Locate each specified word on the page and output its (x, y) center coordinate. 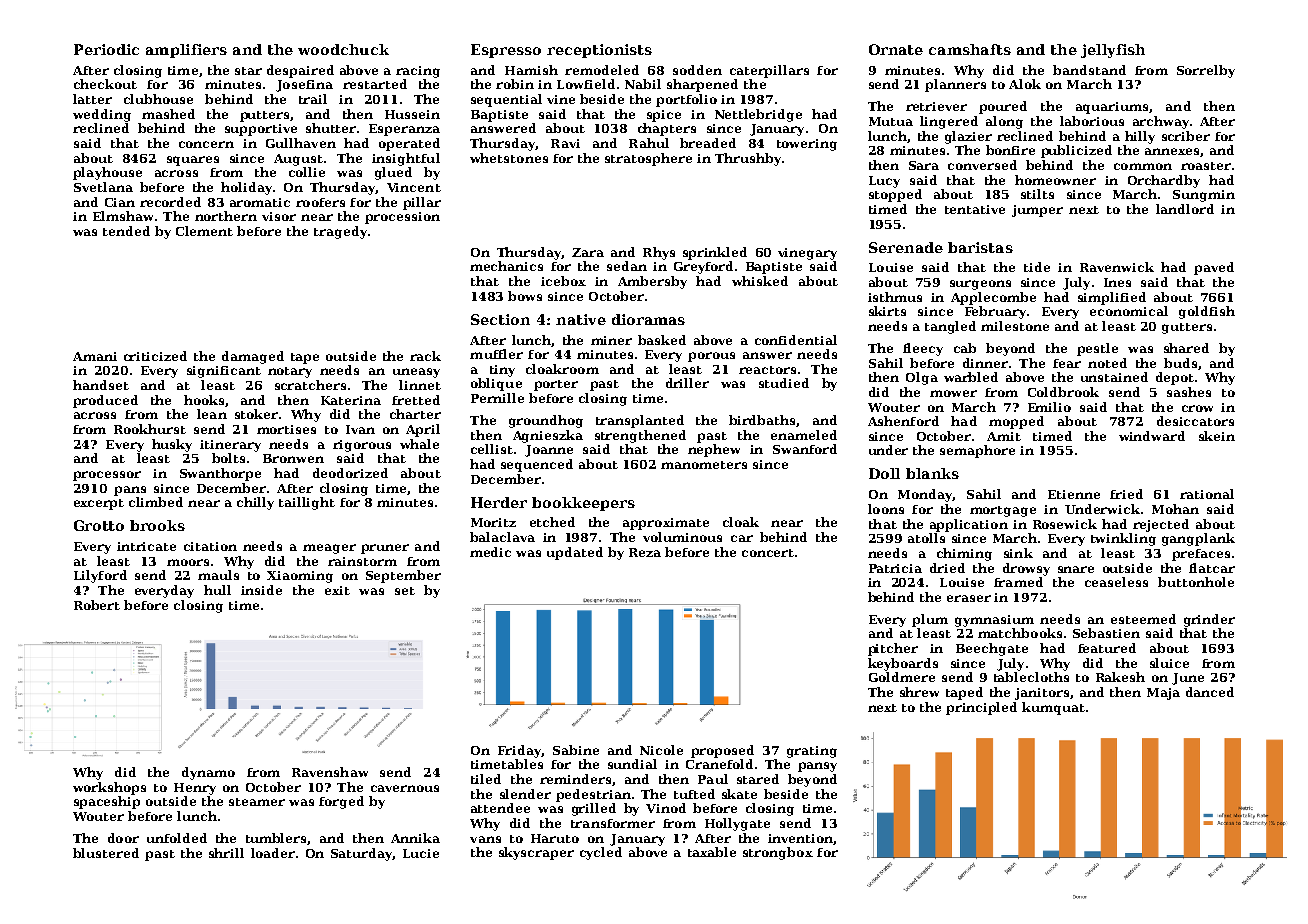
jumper (1037, 211)
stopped (895, 195)
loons (886, 509)
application (969, 525)
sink (1018, 553)
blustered (106, 853)
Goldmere (902, 677)
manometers (704, 465)
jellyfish (1113, 51)
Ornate (896, 49)
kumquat (1053, 708)
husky (172, 445)
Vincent (414, 187)
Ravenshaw (330, 772)
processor (107, 476)
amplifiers (186, 51)
